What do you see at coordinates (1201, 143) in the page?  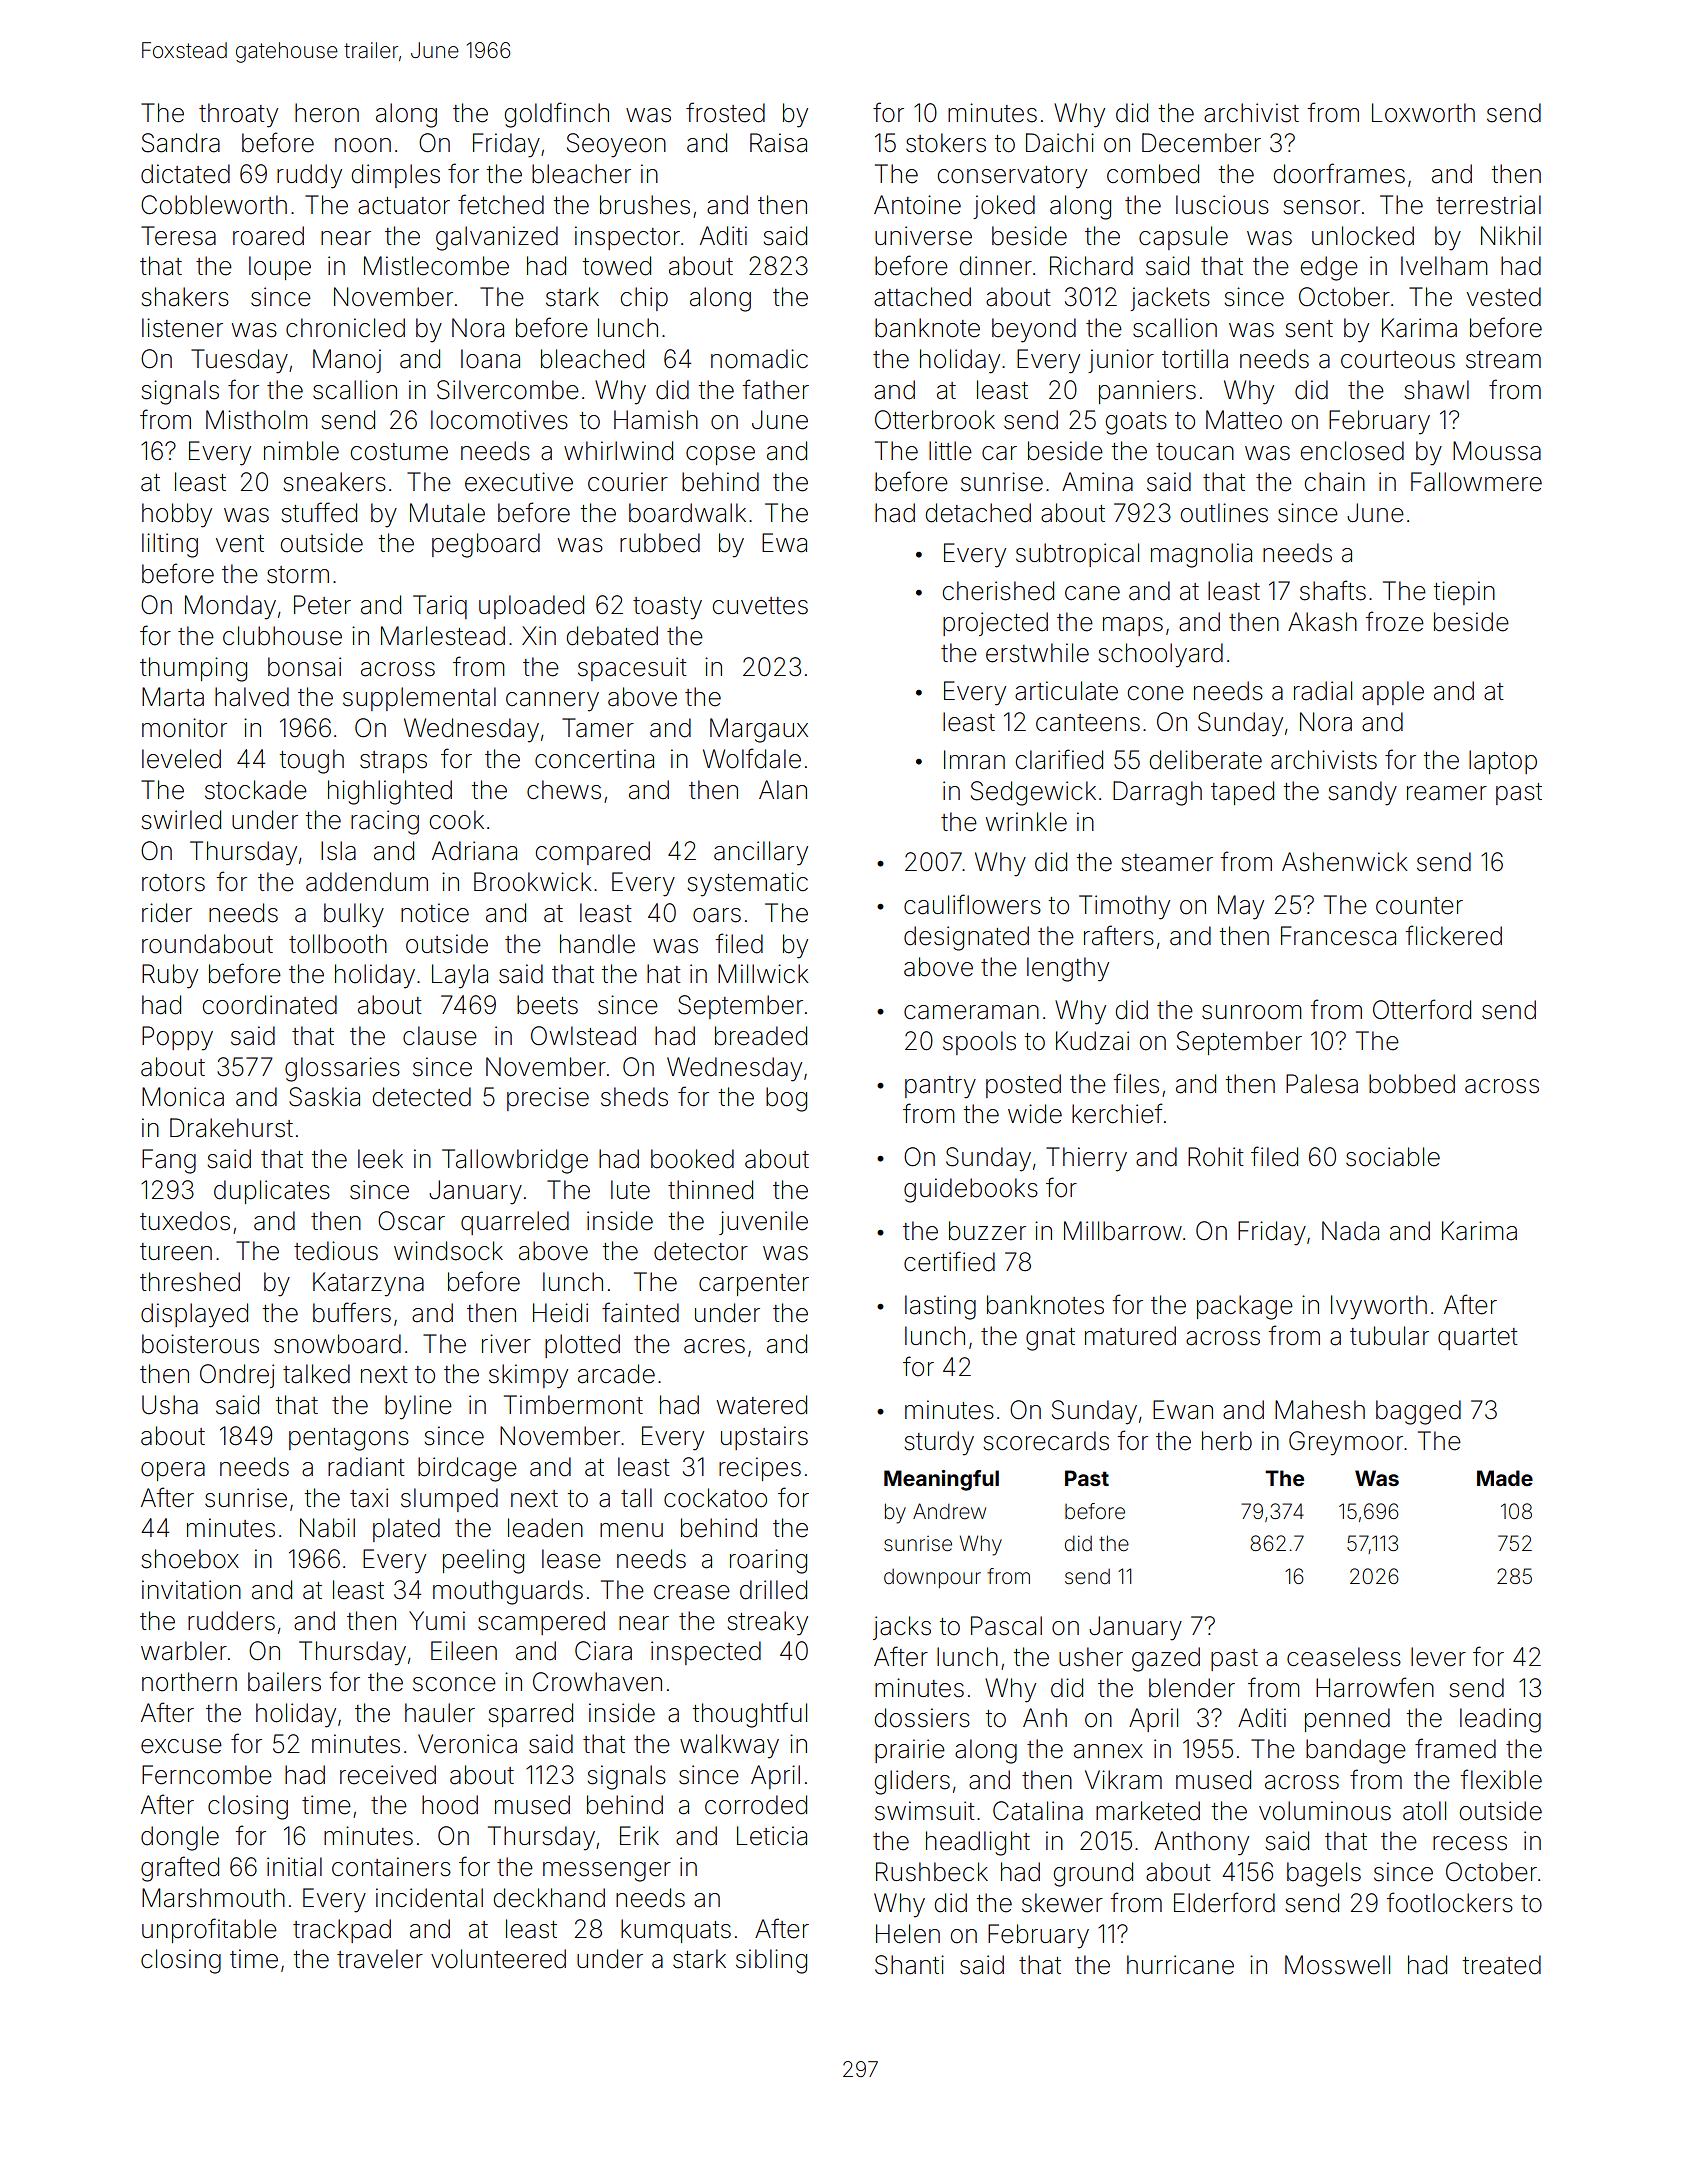 I see `December` at bounding box center [1201, 143].
